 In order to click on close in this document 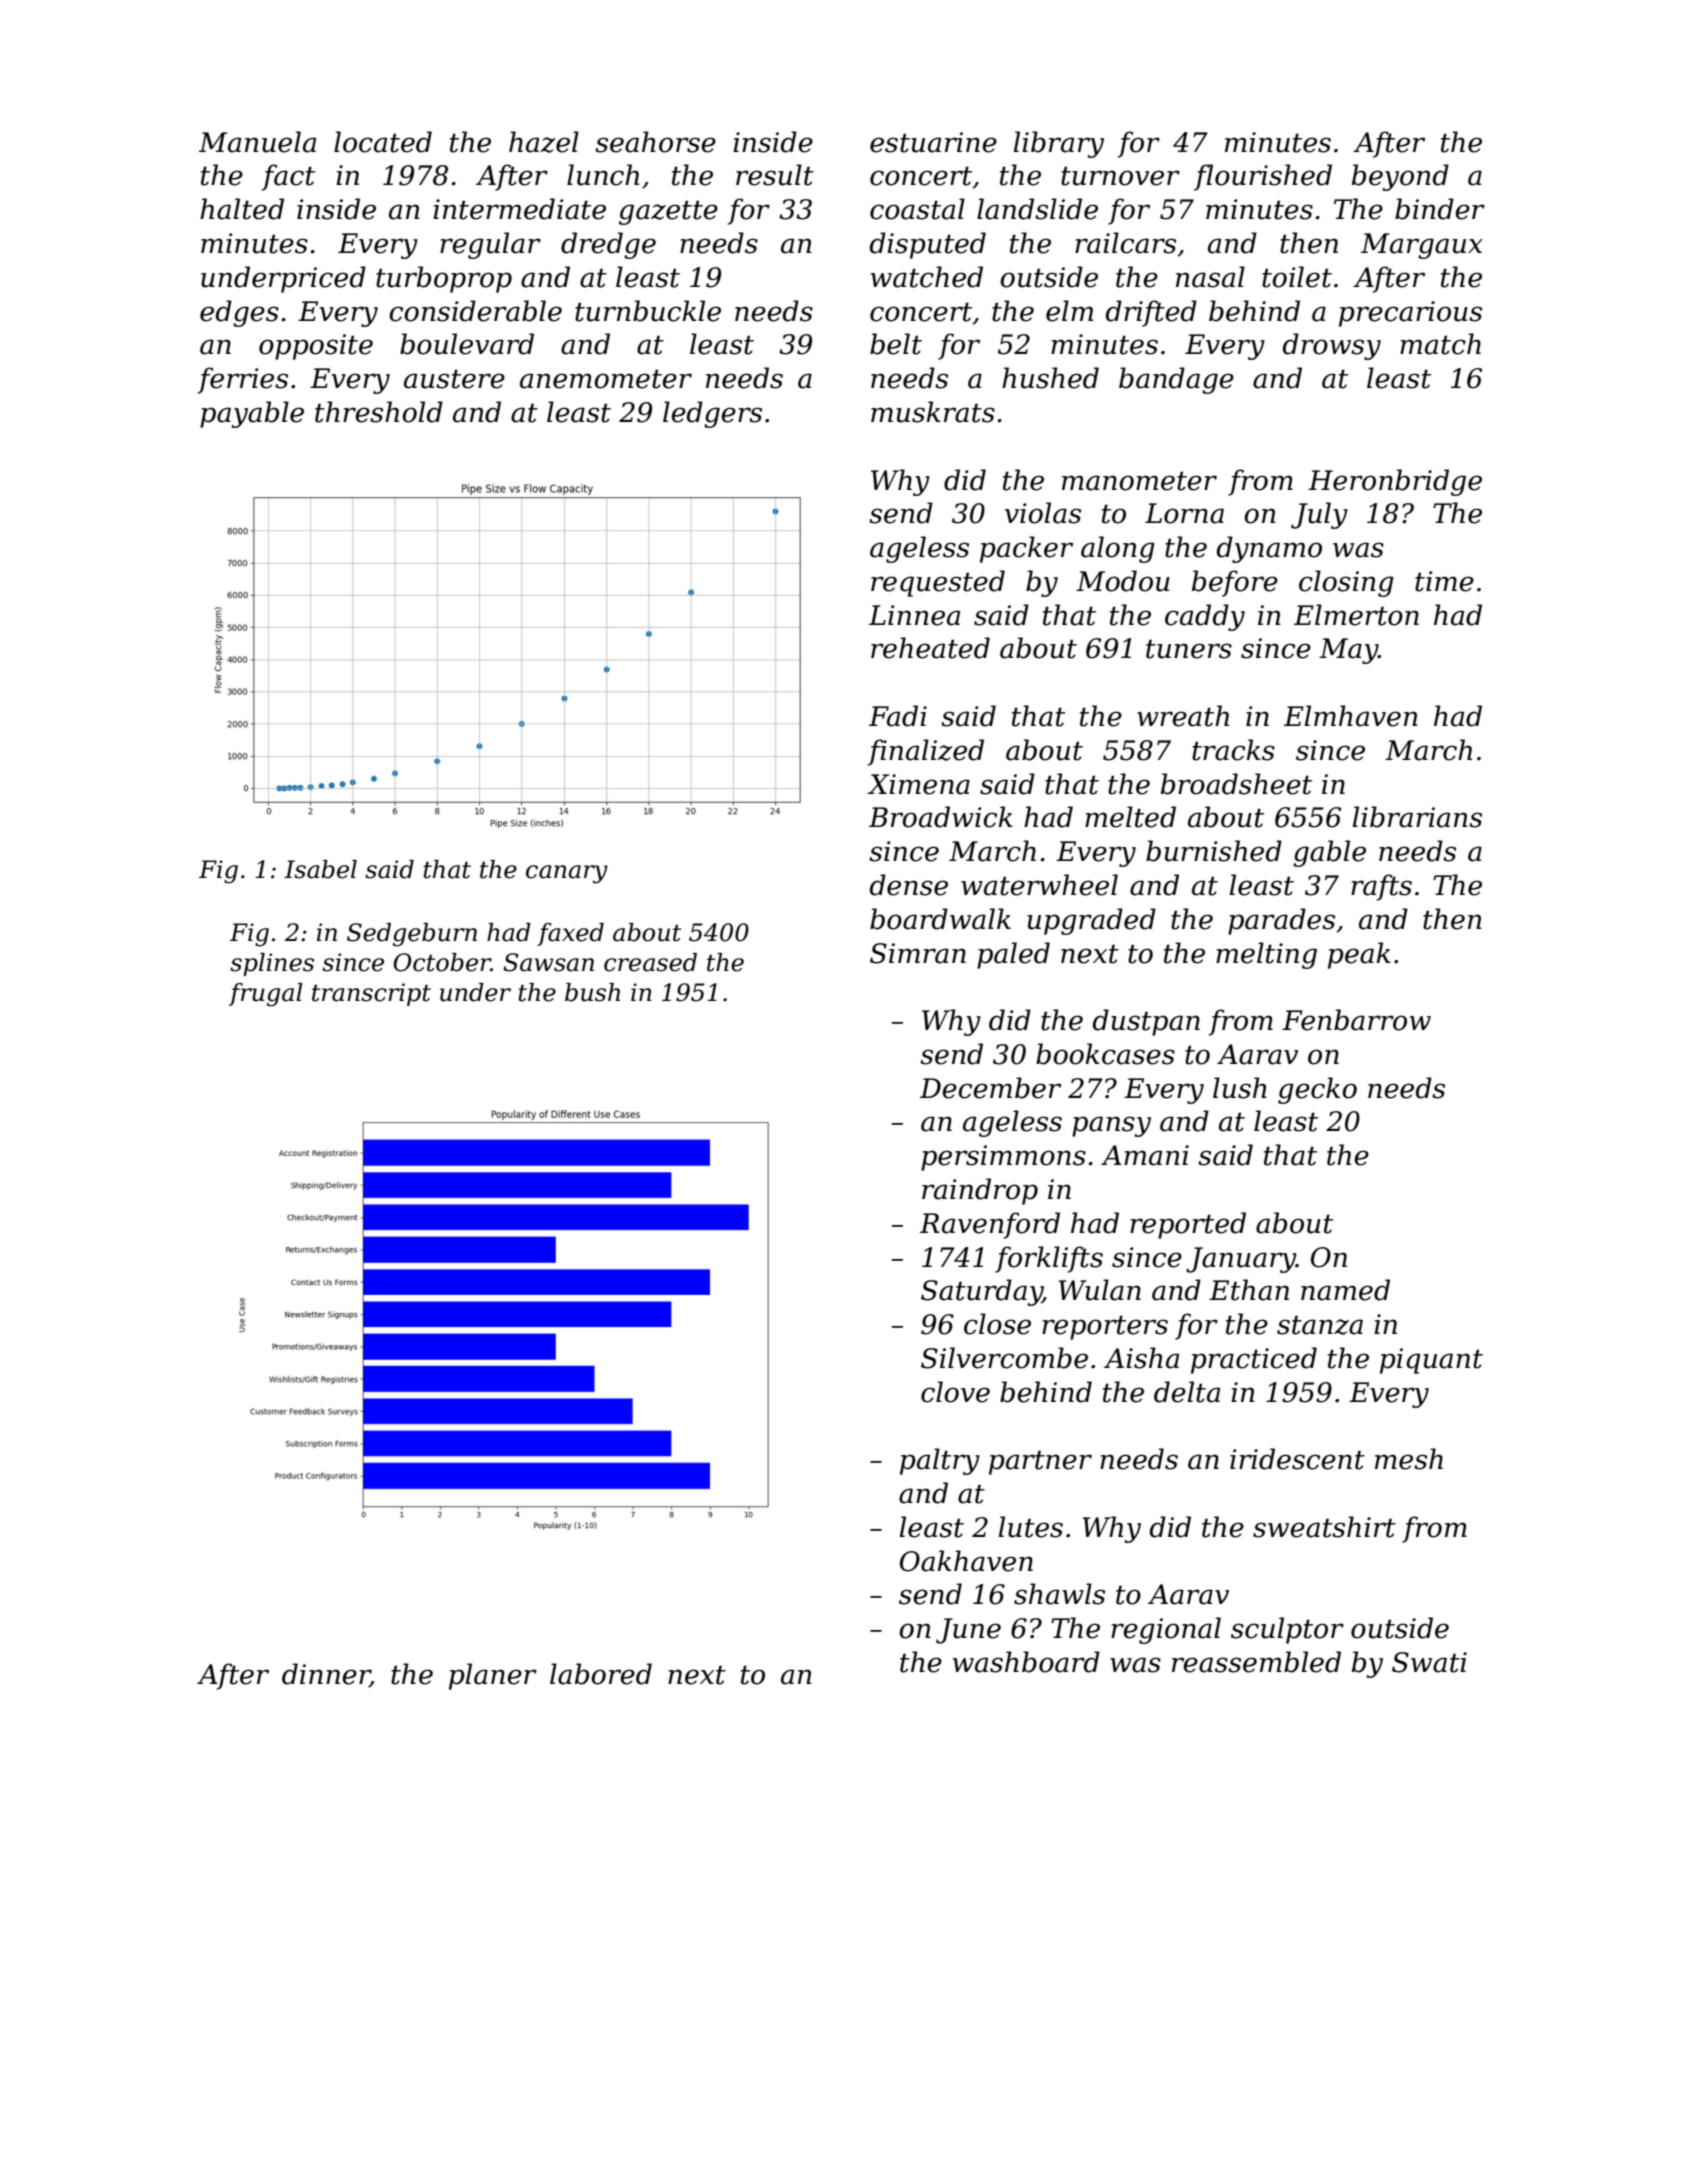, I will do `click(997, 1324)`.
